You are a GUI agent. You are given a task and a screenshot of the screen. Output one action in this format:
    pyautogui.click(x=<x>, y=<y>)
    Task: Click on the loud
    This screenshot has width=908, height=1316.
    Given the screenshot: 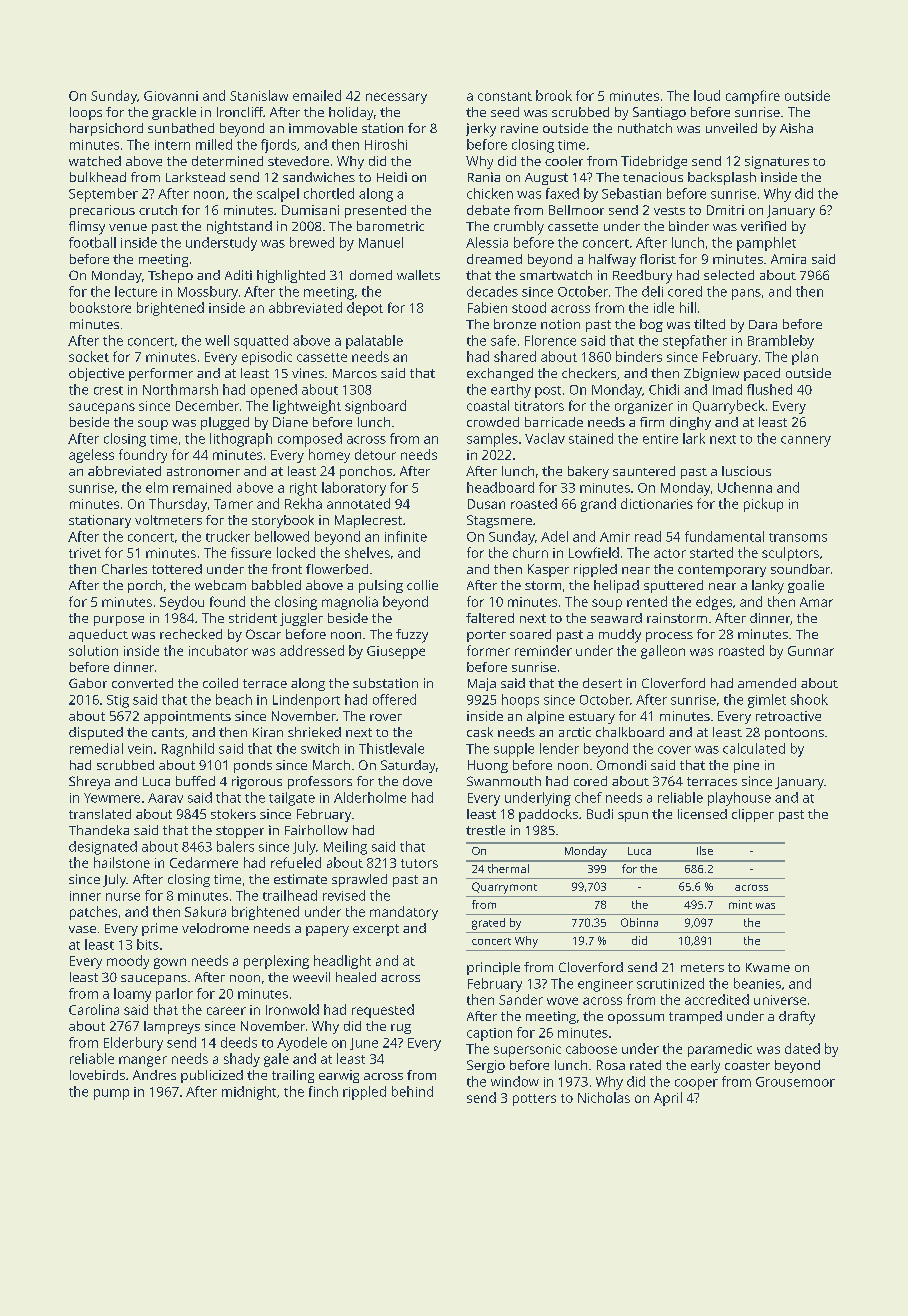 What is the action you would take?
    pyautogui.click(x=707, y=95)
